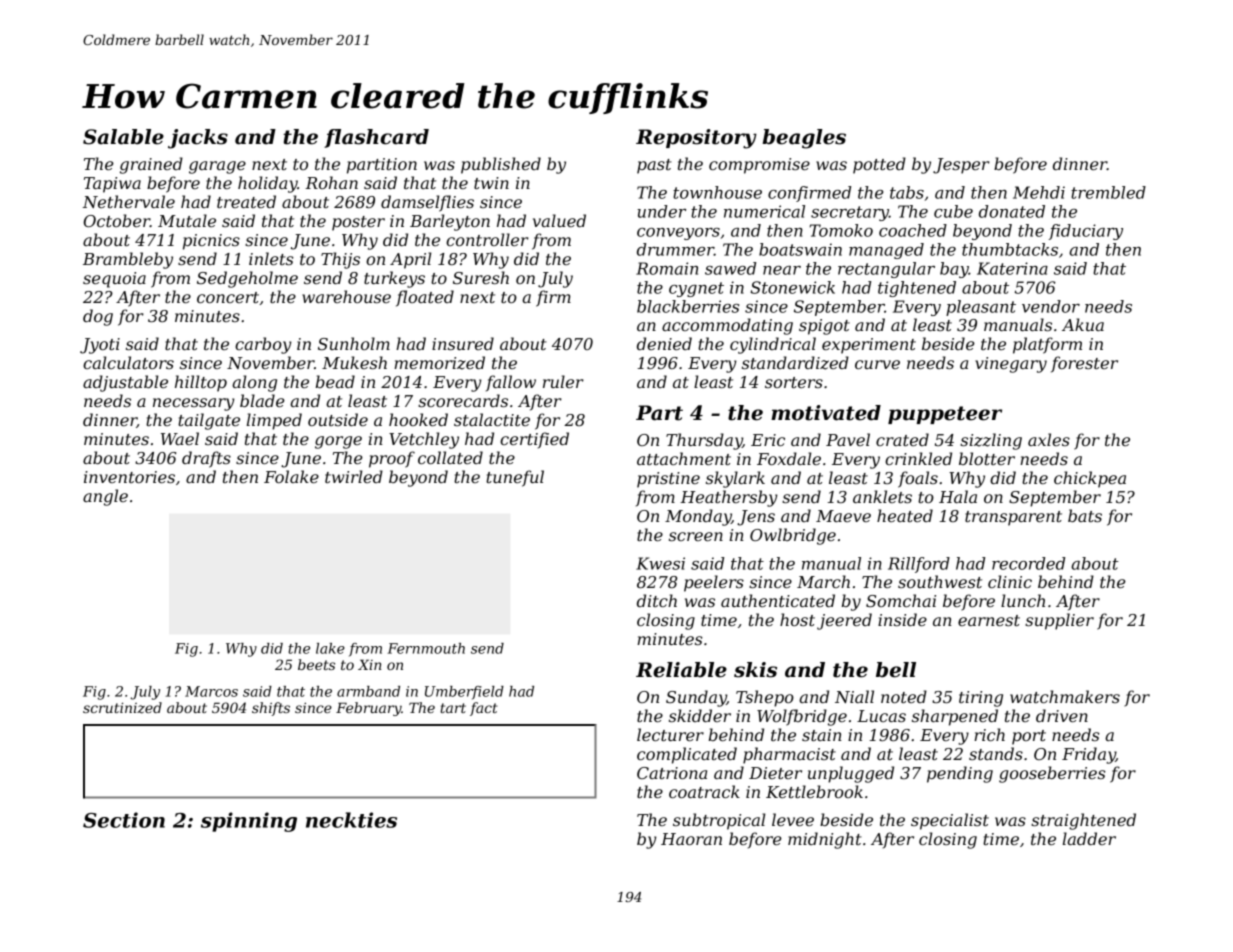  I want to click on jeered, so click(844, 621).
